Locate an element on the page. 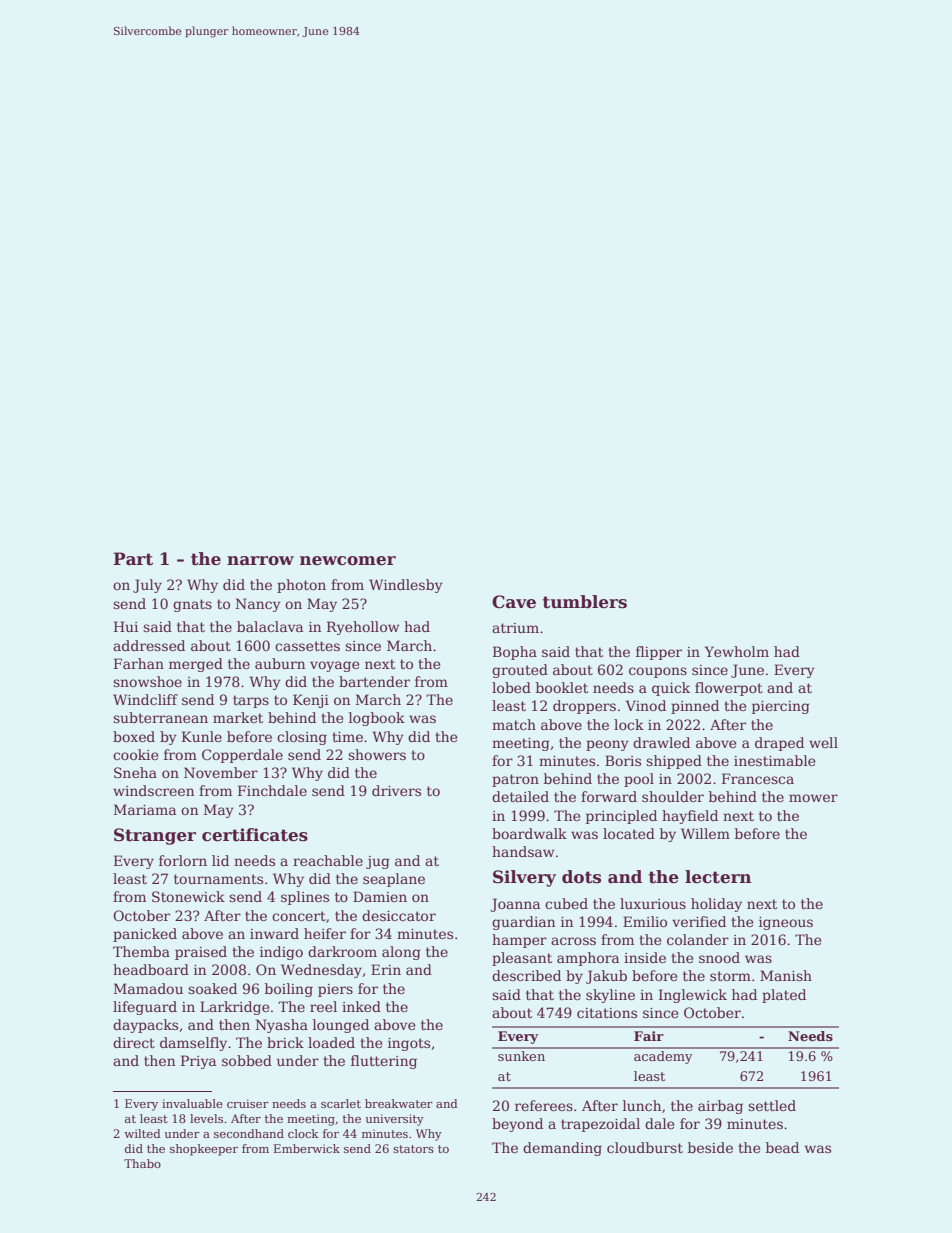 This image has height=1233, width=952. narrow is located at coordinates (260, 561).
